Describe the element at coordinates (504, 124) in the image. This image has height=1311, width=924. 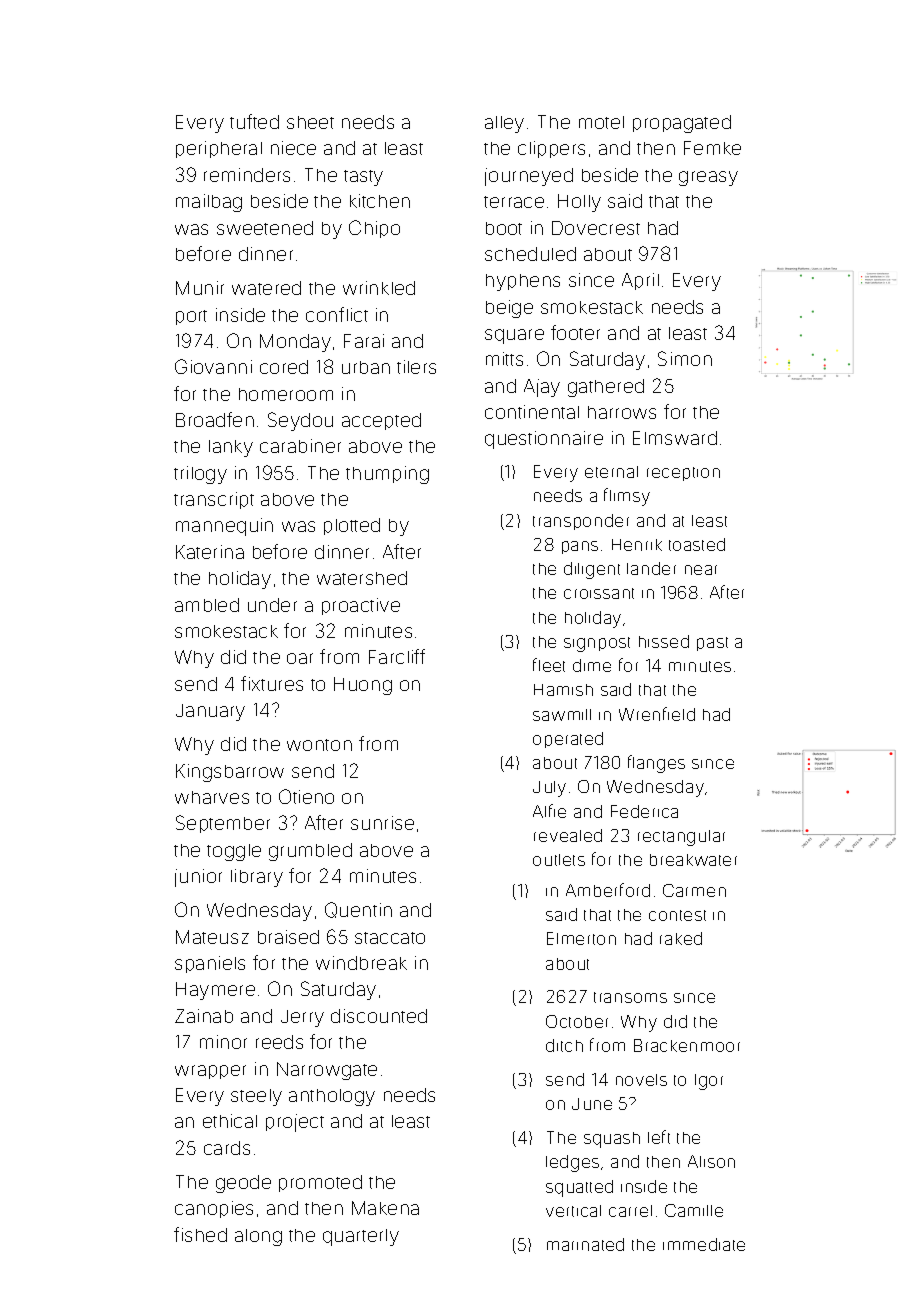
I see `alley` at that location.
